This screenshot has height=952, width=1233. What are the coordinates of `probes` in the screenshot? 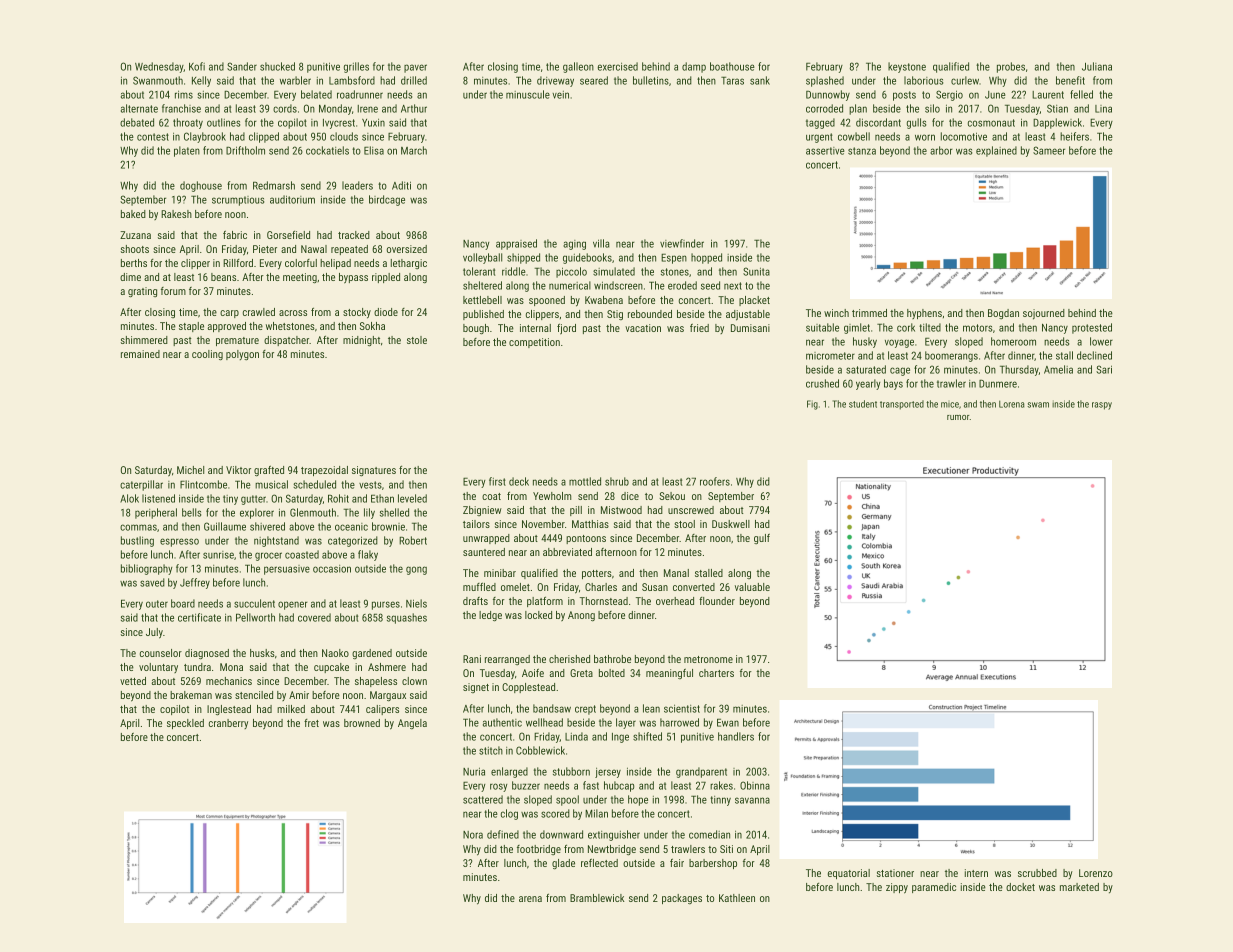 It's located at (1011, 67).
